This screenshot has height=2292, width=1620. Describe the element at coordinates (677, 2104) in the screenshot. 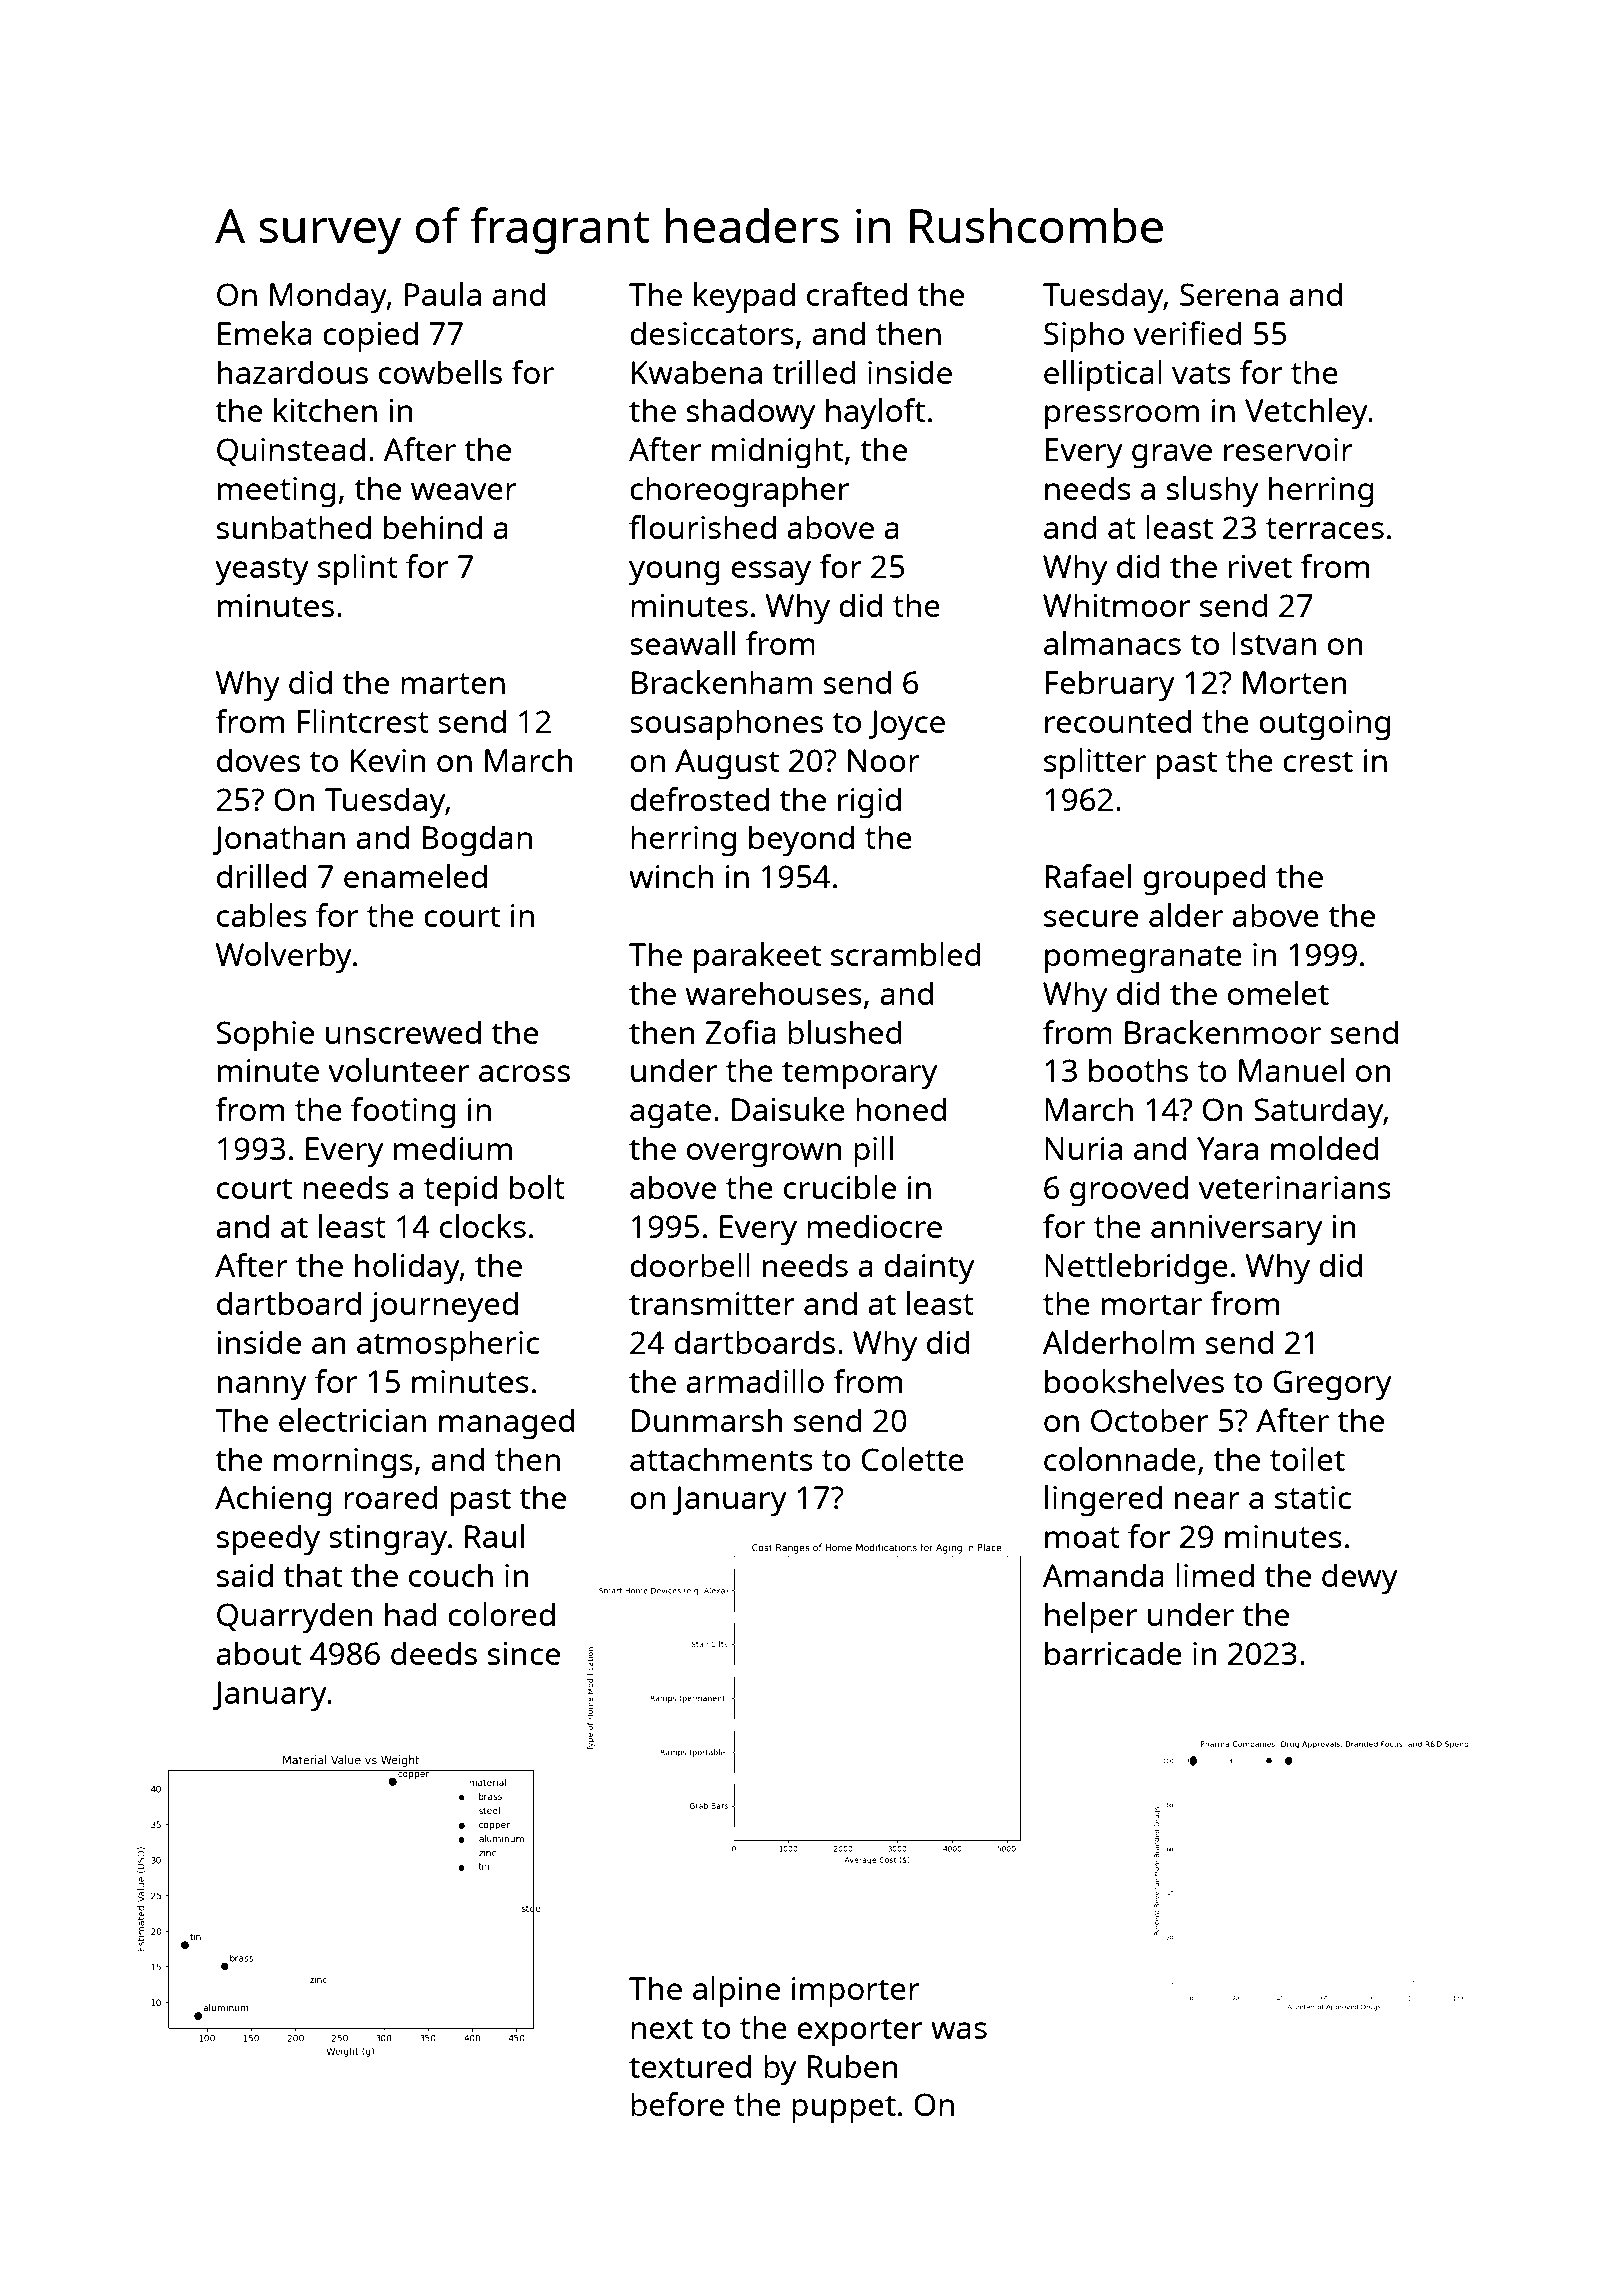

I see `before` at that location.
